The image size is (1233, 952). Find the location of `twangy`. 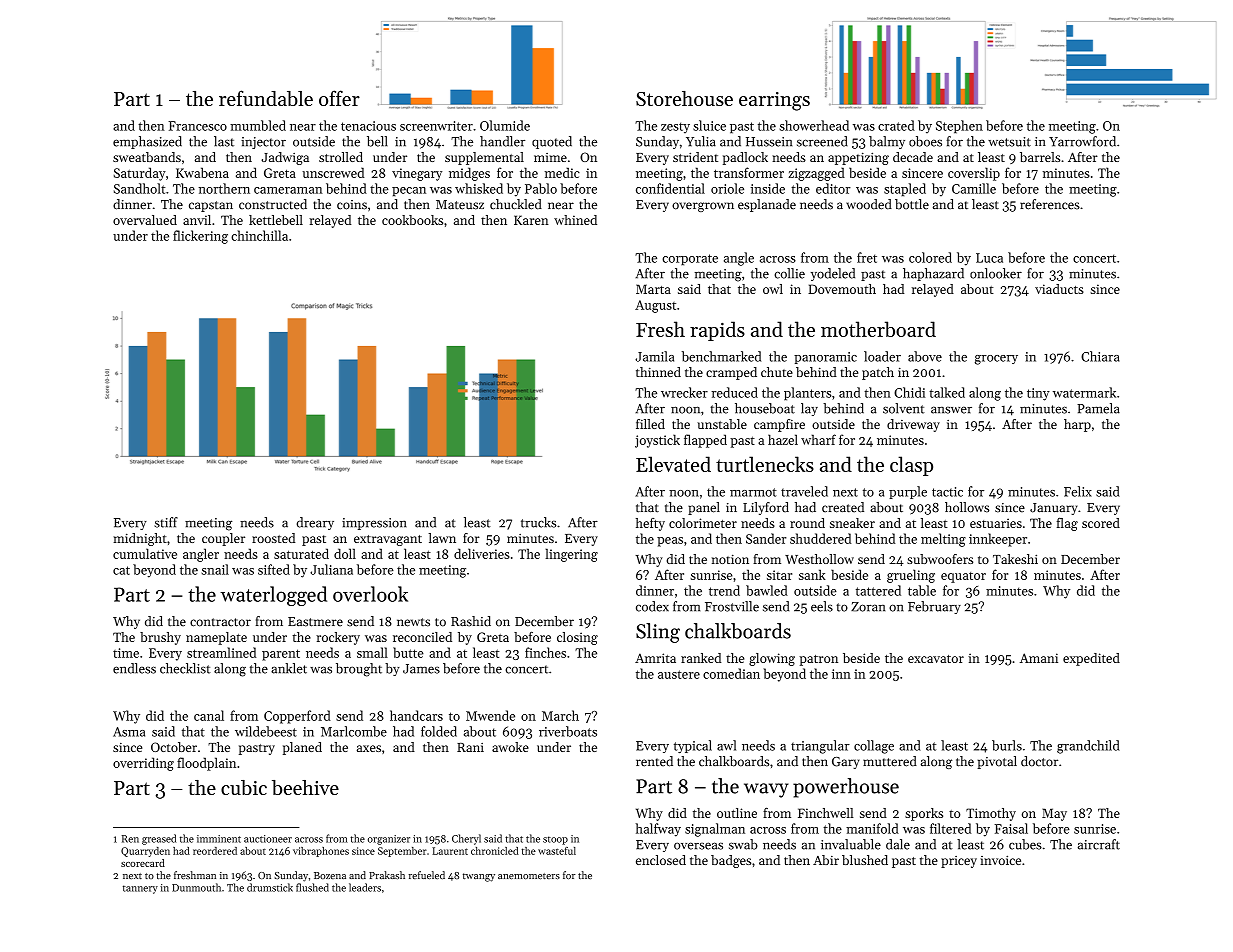

twangy is located at coordinates (479, 877).
